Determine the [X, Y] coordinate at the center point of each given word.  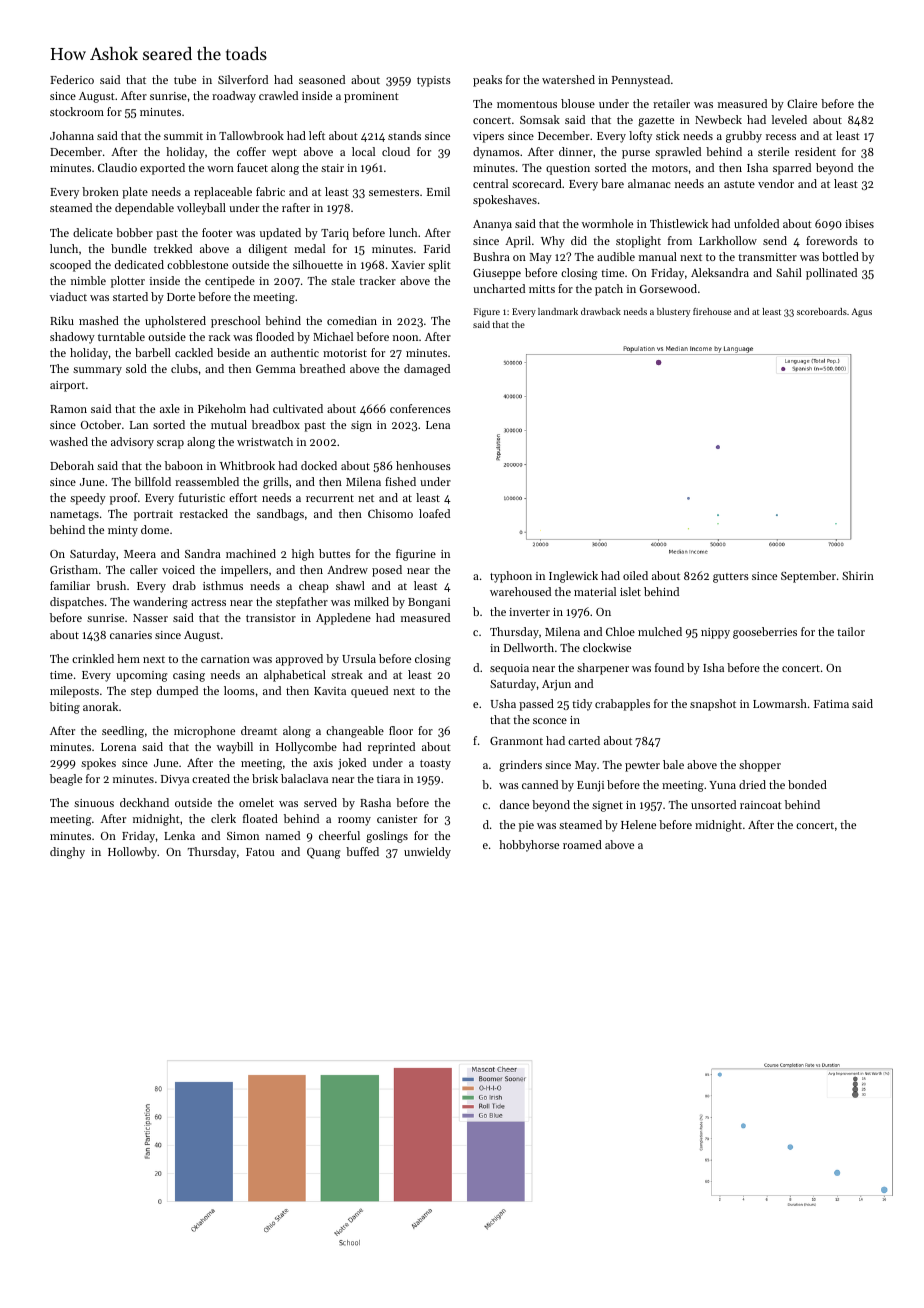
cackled [194, 352]
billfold [153, 481]
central [490, 183]
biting [65, 708]
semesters [394, 192]
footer [217, 232]
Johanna [72, 135]
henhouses [423, 465]
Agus [862, 312]
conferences [420, 408]
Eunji [590, 786]
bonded [807, 784]
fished [400, 481]
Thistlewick [679, 223]
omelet [256, 802]
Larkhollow [728, 240]
